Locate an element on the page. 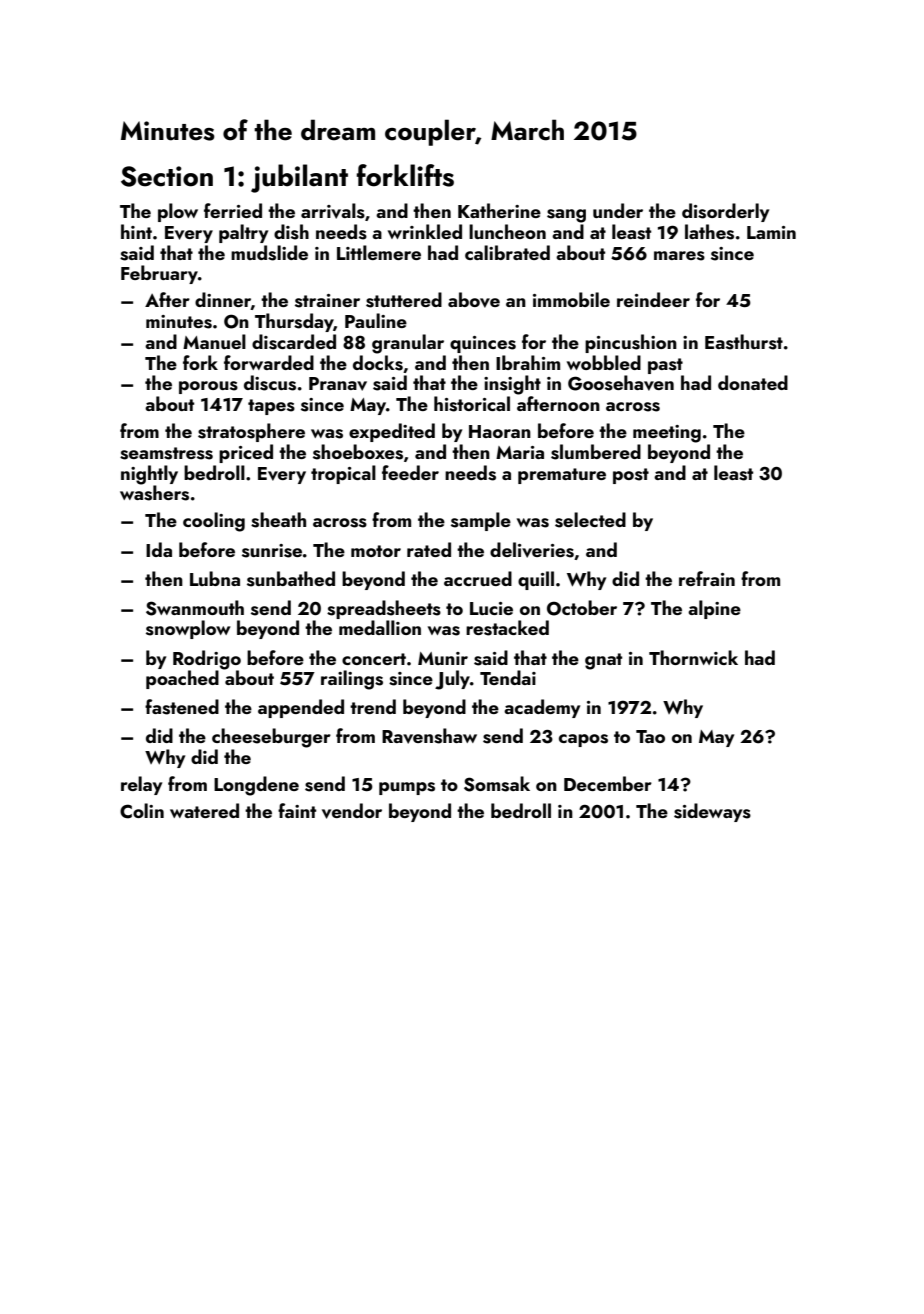 Image resolution: width=924 pixels, height=1314 pixels. Somsak is located at coordinates (497, 784).
